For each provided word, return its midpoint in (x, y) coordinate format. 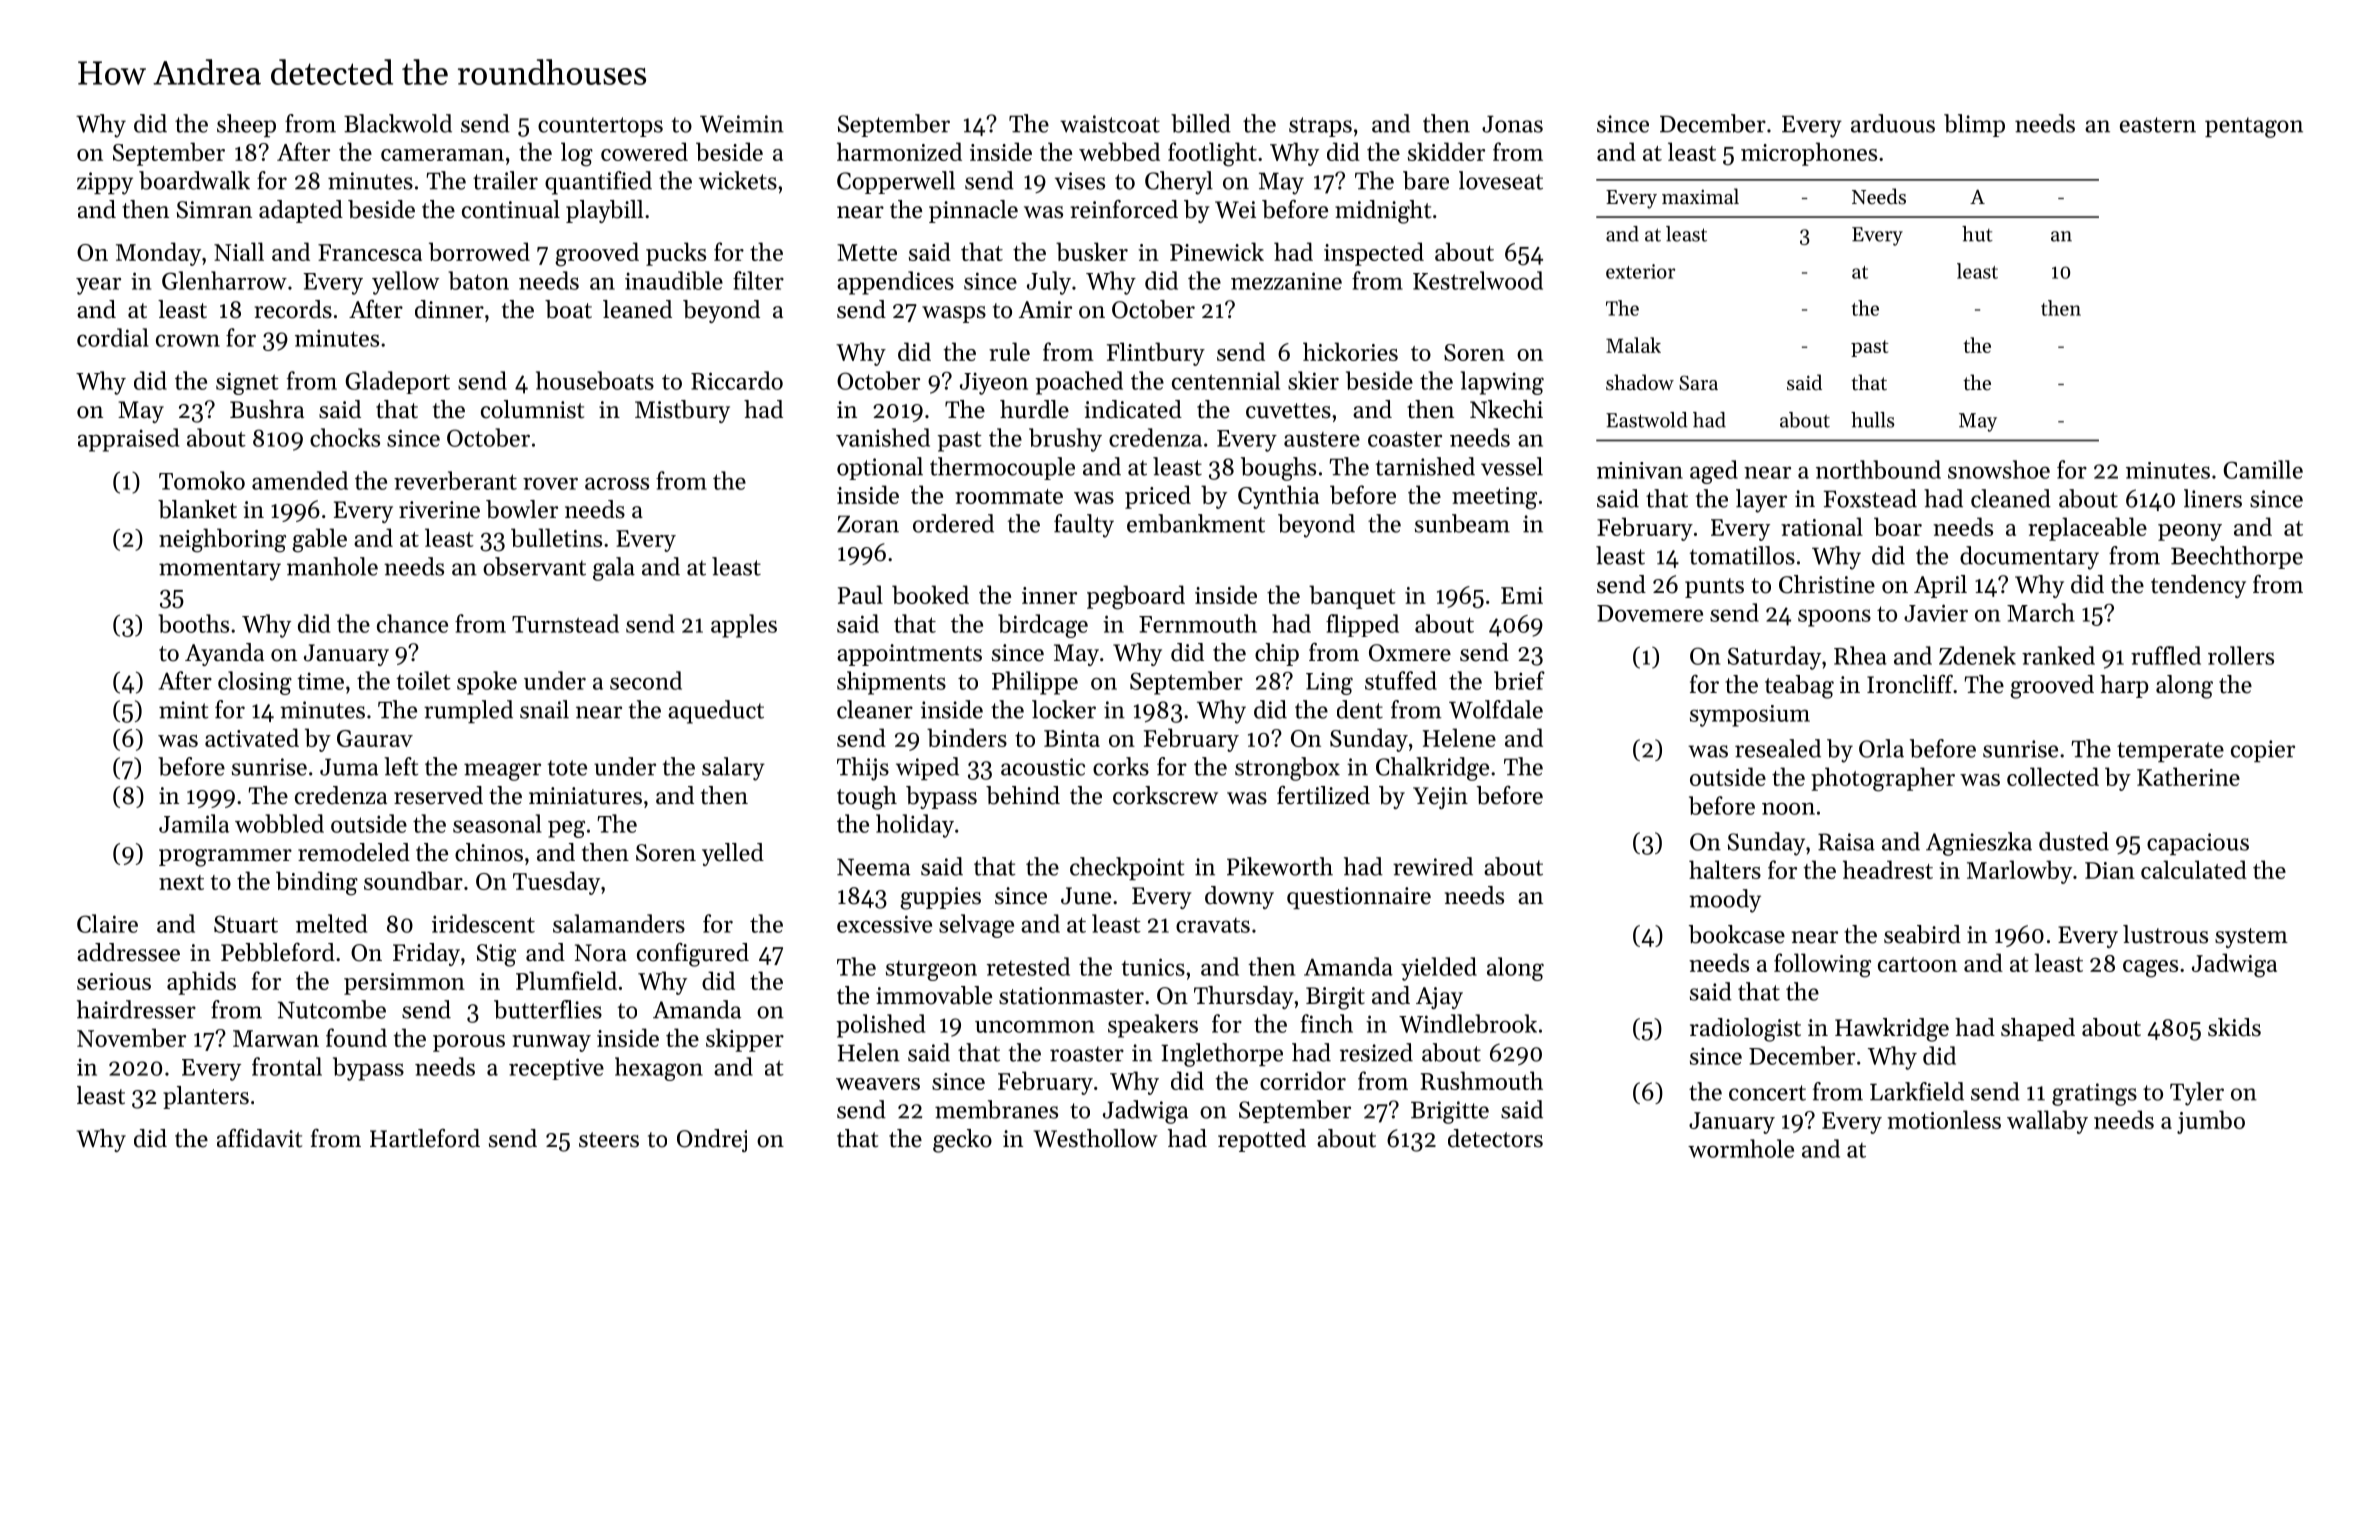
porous (469, 1043)
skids (2234, 1027)
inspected (1374, 254)
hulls (1873, 420)
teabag (1799, 687)
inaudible (674, 280)
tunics (1153, 967)
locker (1064, 709)
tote (567, 768)
